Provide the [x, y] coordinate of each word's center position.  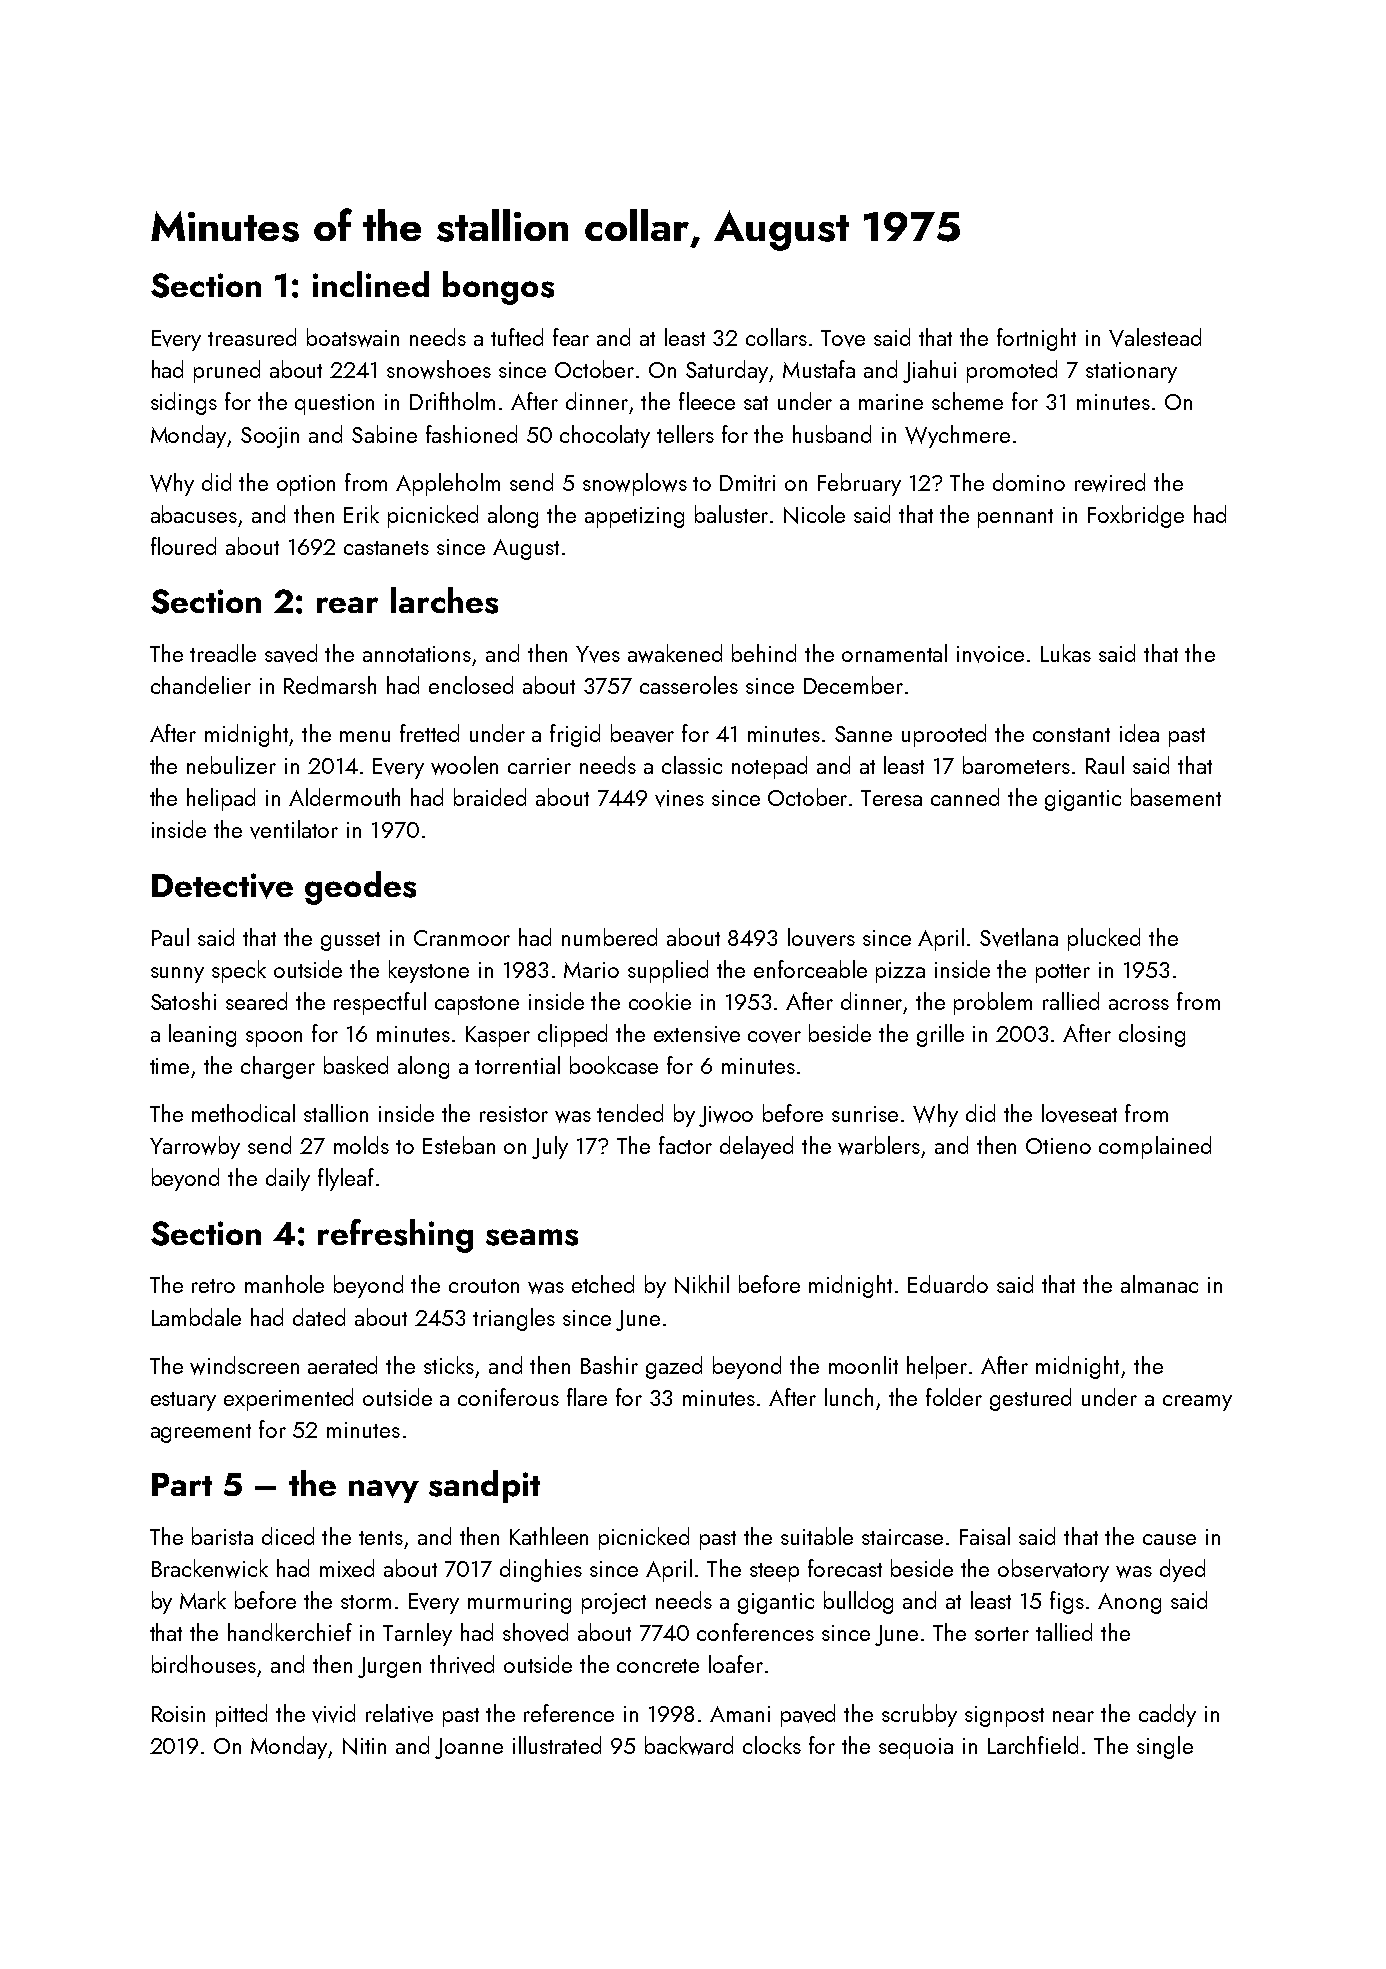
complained [1155, 1147]
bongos [498, 288]
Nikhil [702, 1284]
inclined [371, 284]
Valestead [1155, 337]
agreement [201, 1433]
